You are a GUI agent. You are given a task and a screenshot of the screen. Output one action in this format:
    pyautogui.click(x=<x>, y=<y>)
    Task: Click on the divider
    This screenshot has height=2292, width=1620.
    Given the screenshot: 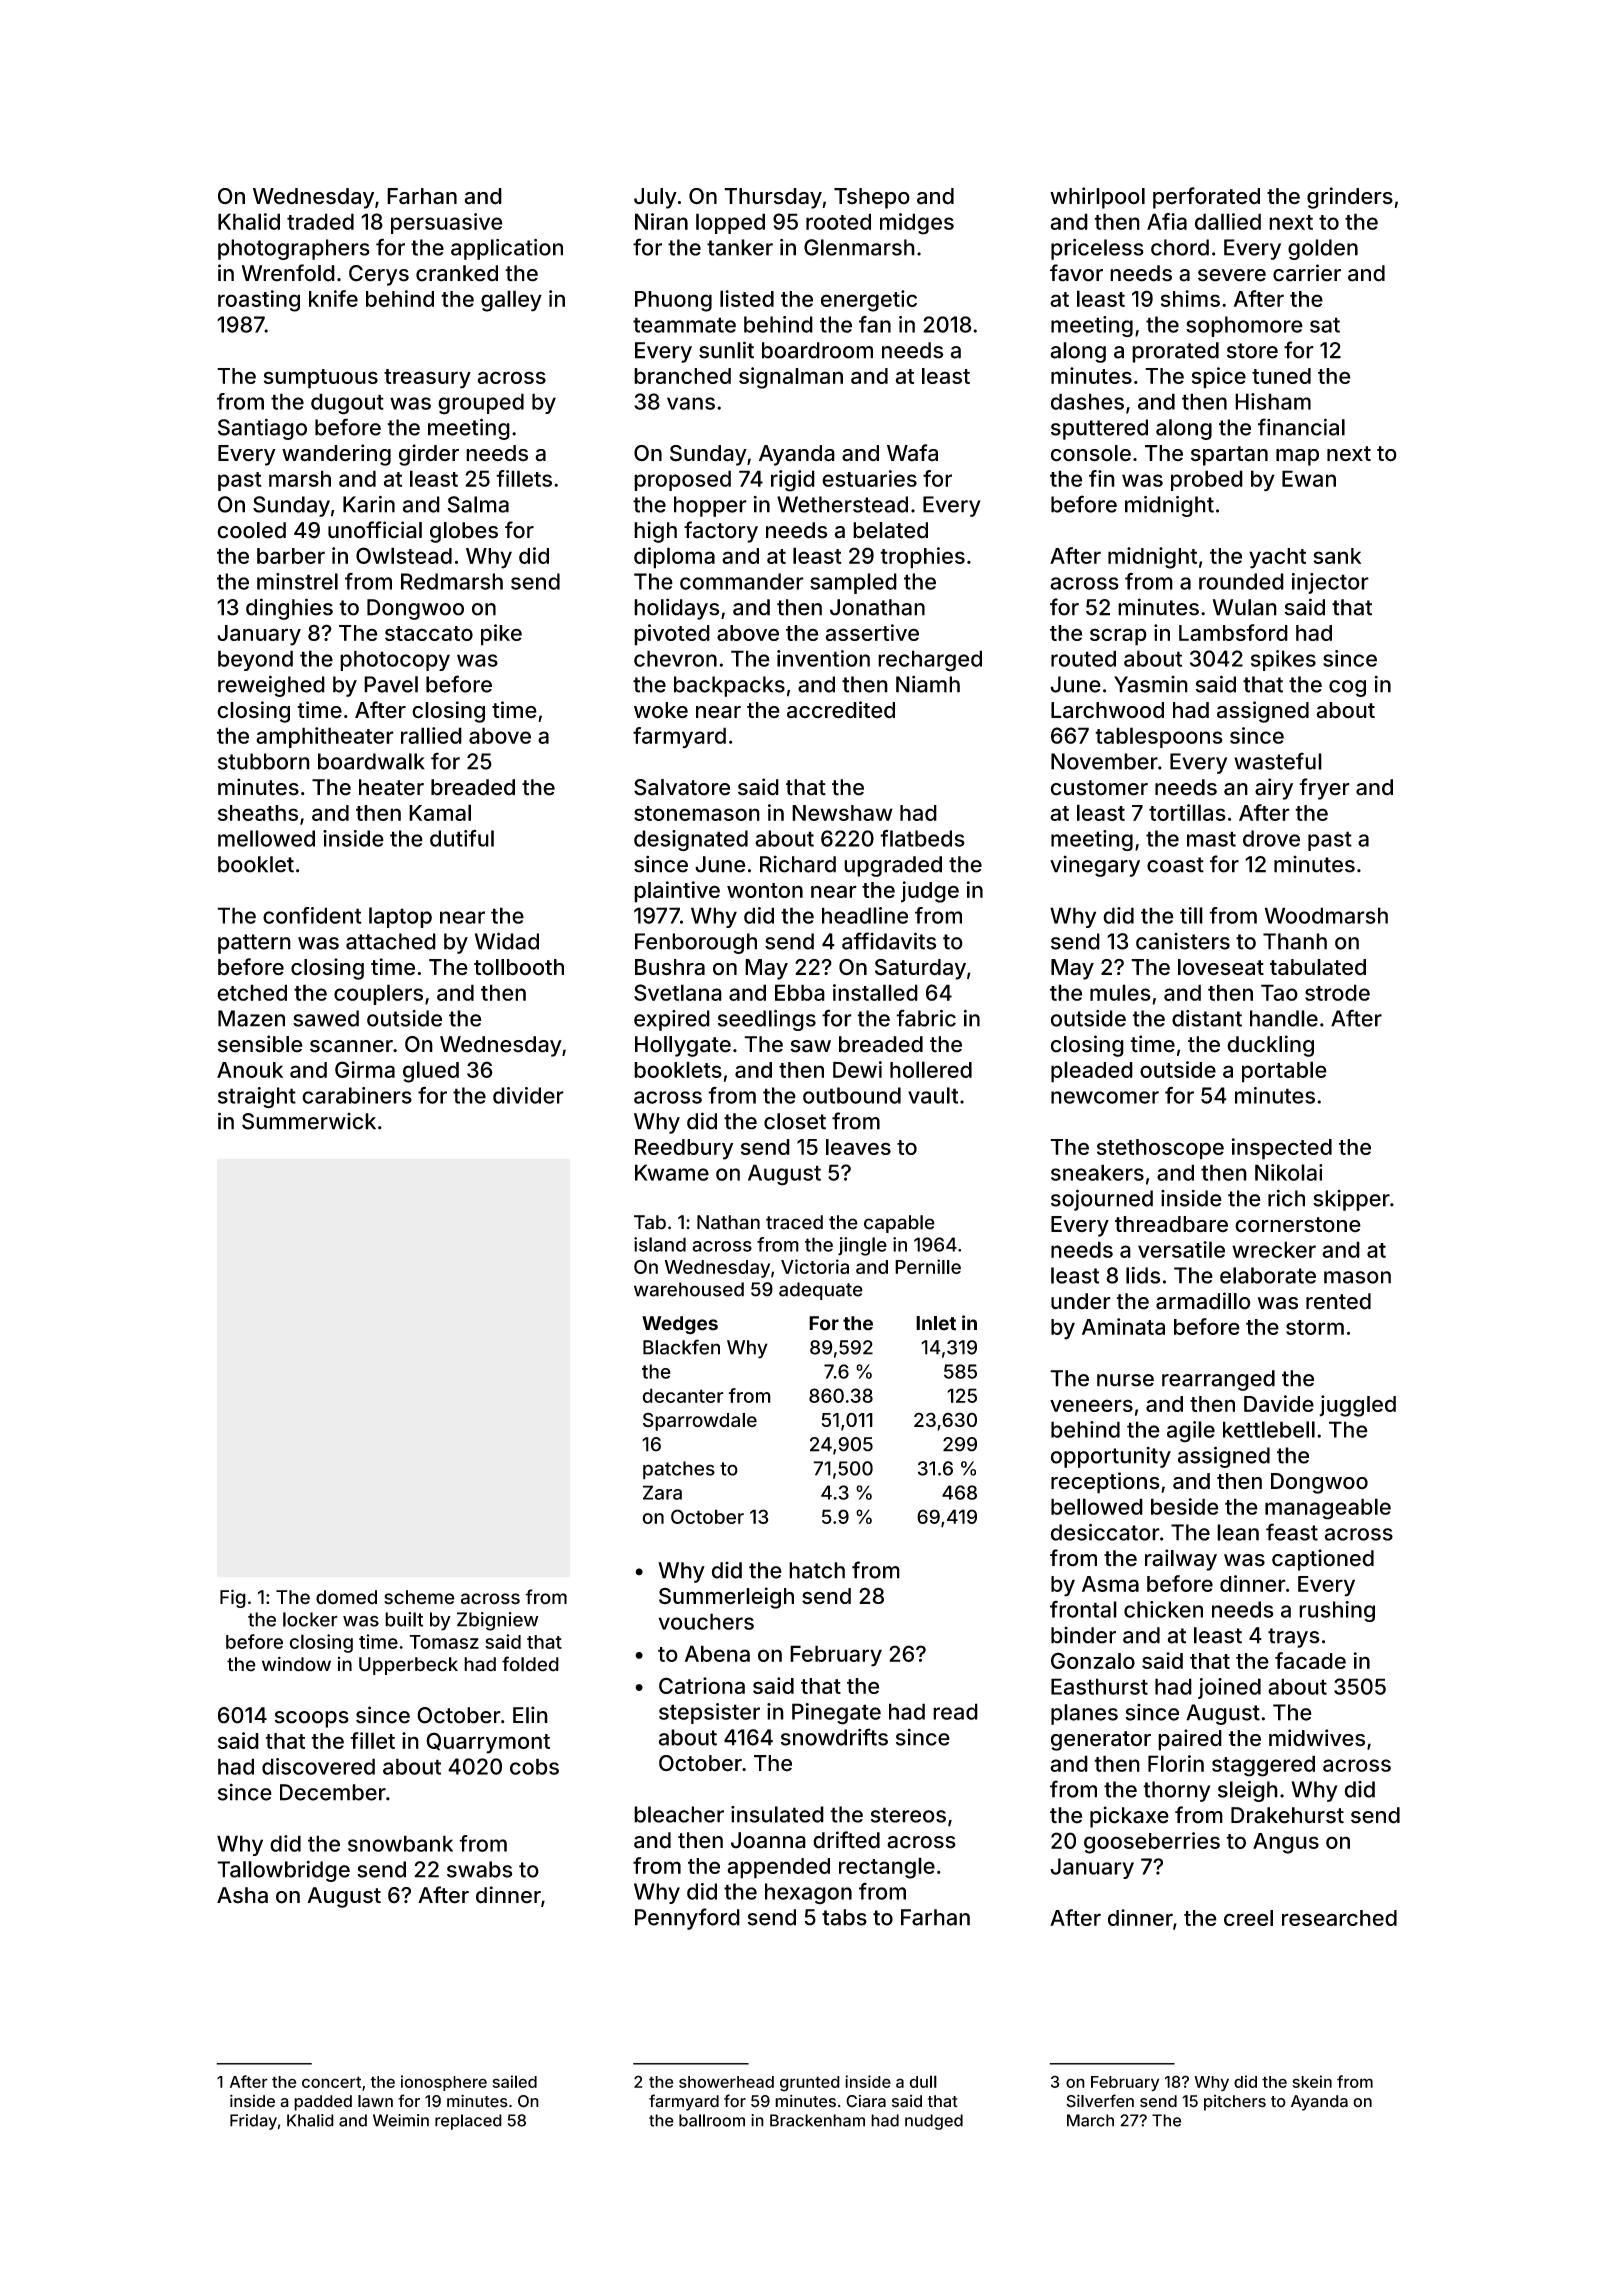 What is the action you would take?
    pyautogui.click(x=528, y=1095)
